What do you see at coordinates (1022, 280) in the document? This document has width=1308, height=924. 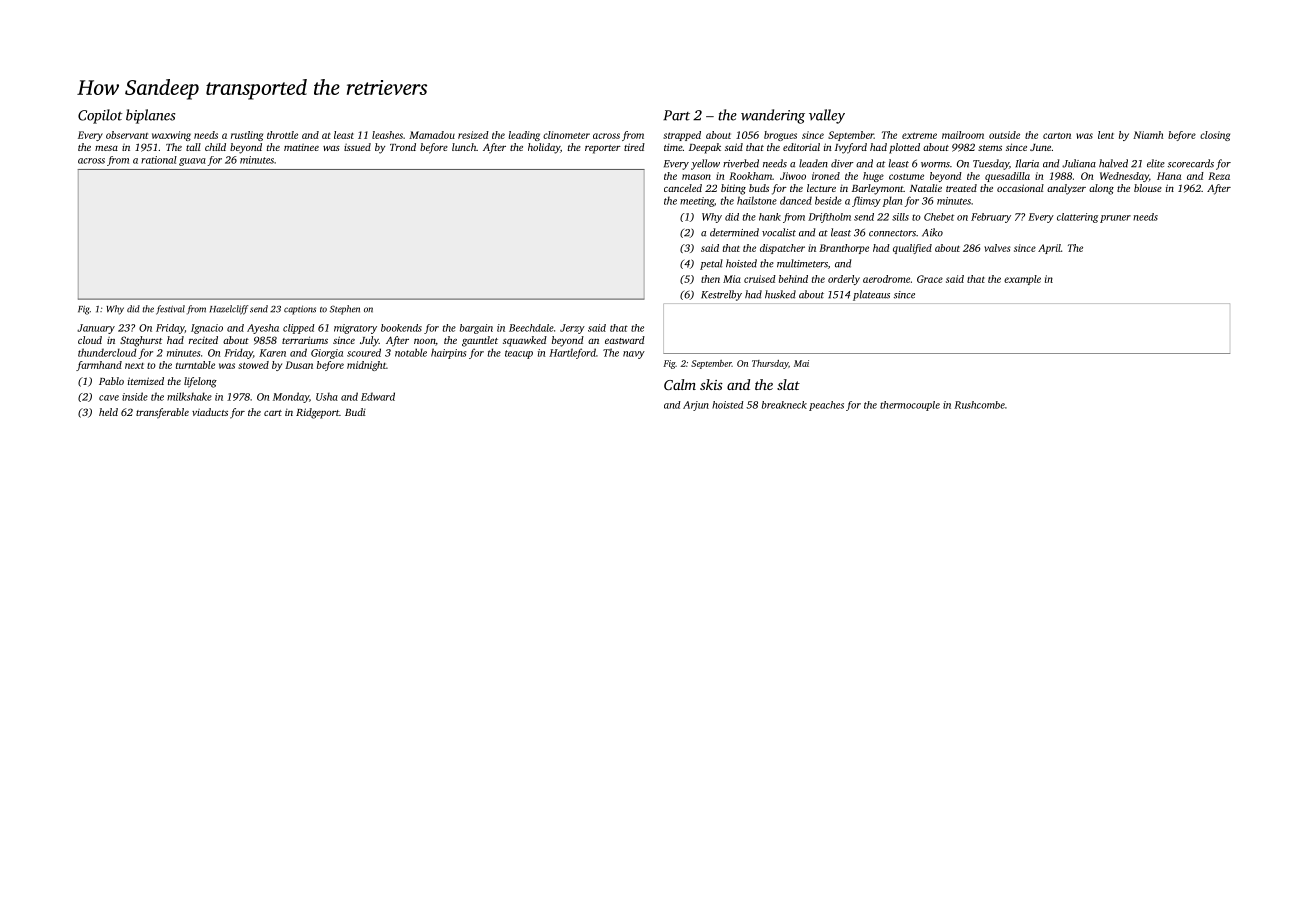 I see `example` at bounding box center [1022, 280].
